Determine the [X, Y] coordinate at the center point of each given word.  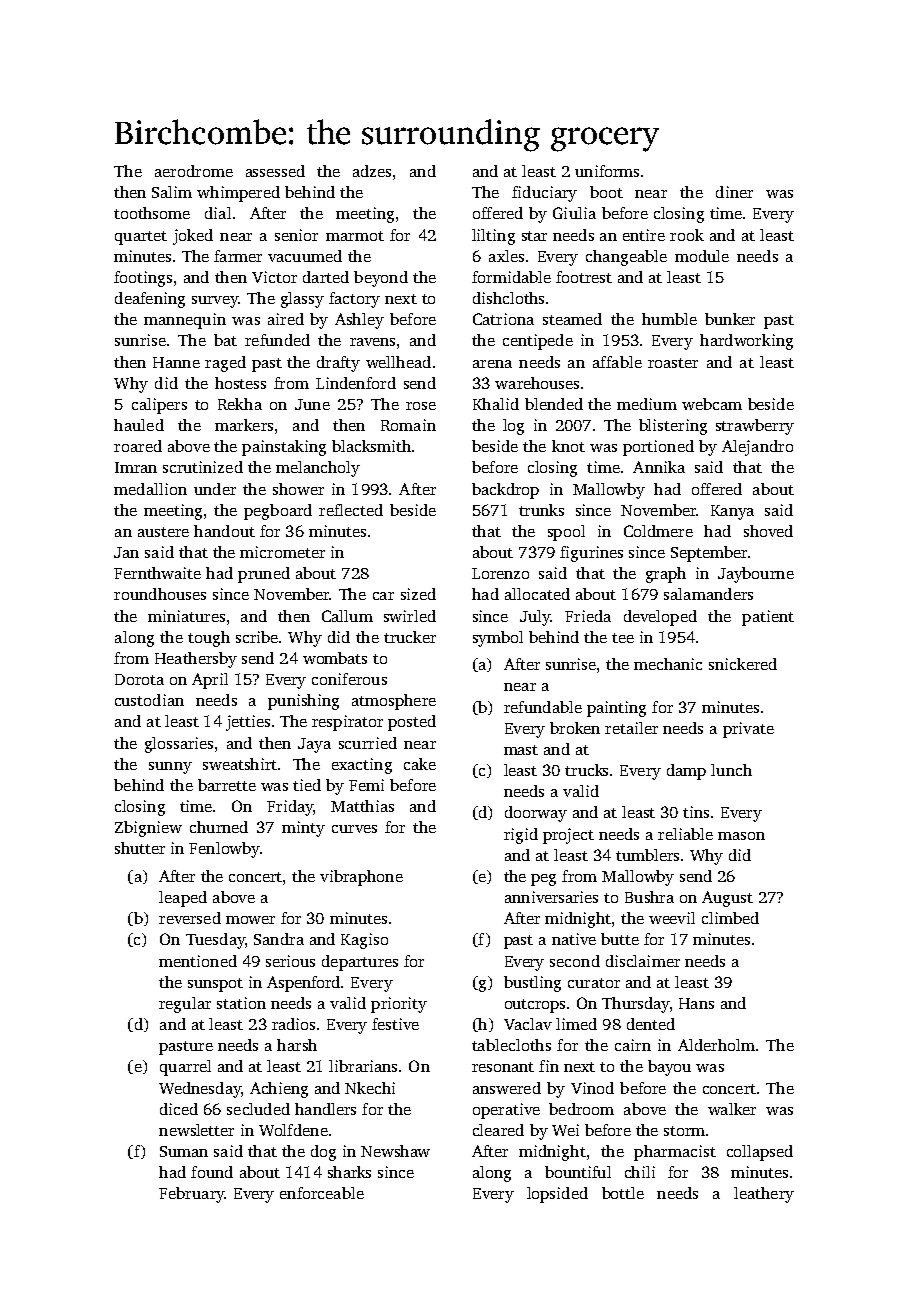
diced [179, 1109]
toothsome [152, 213]
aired [286, 319]
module [702, 256]
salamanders [708, 594]
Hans [696, 1003]
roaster [673, 363]
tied [307, 785]
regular [185, 1005]
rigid [521, 836]
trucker [410, 637]
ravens [372, 342]
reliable [685, 834]
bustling [532, 984]
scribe [257, 637]
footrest [584, 277]
